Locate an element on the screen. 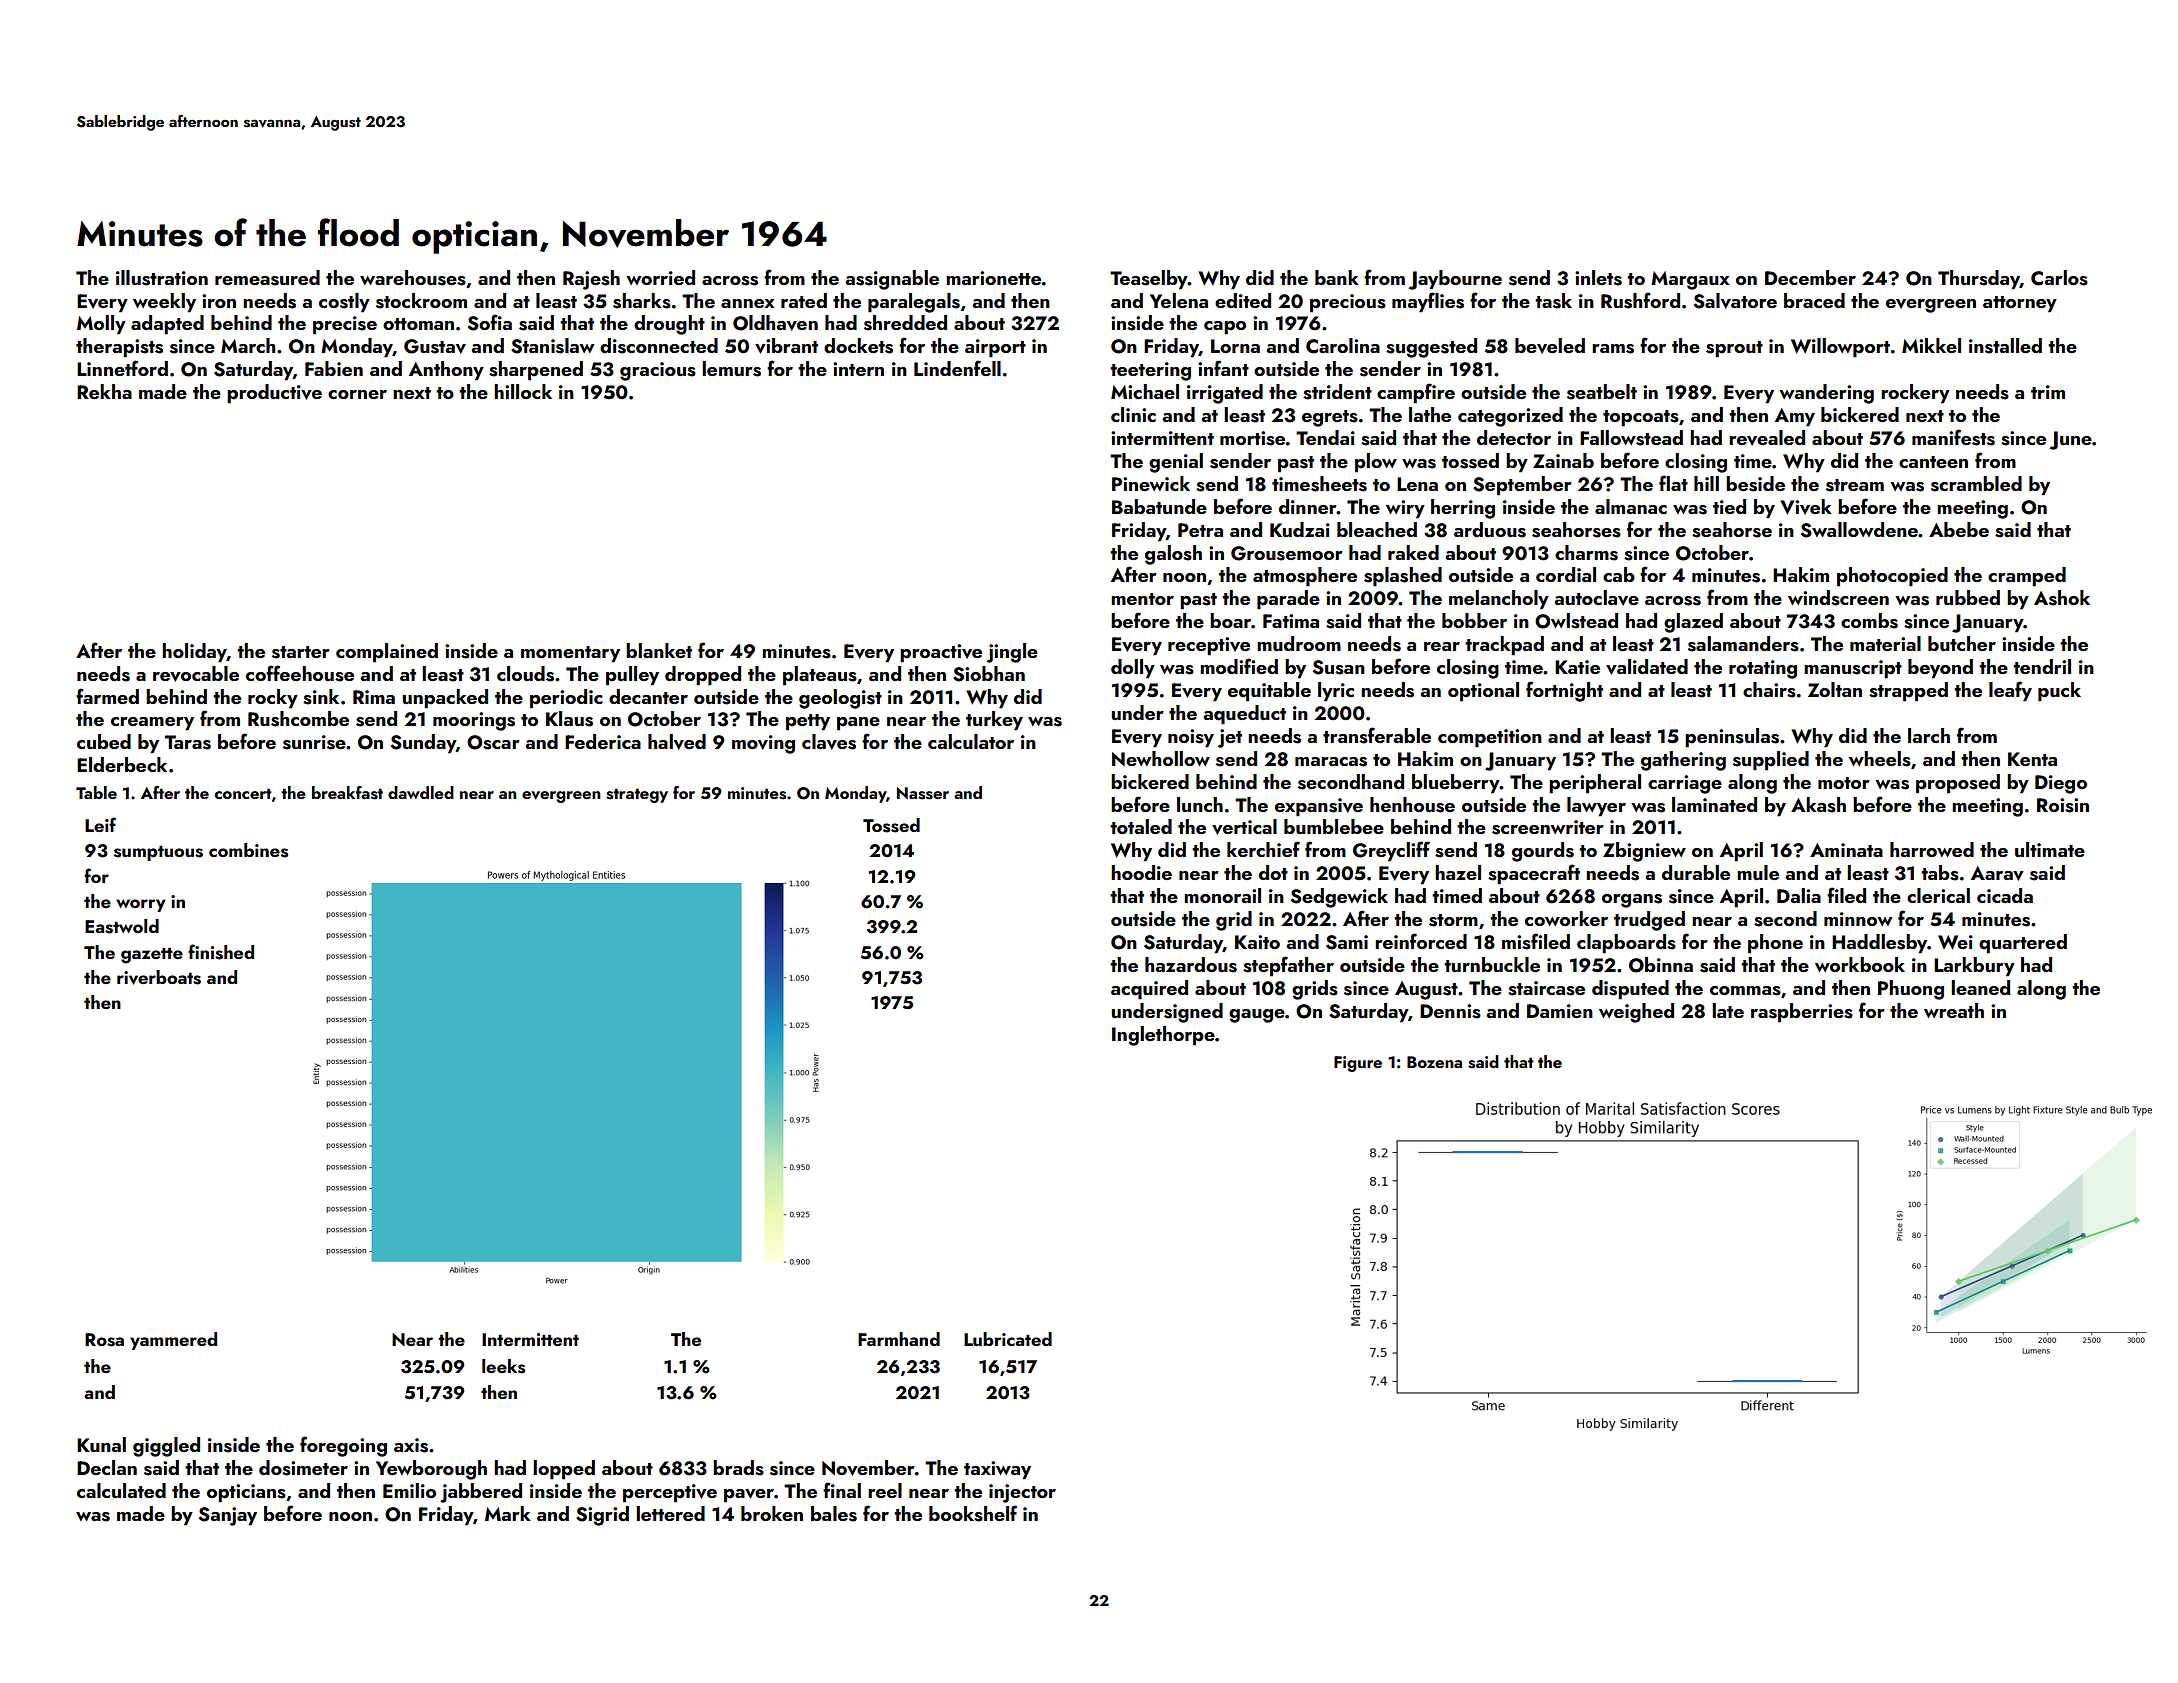 Image resolution: width=2178 pixels, height=1683 pixels. weighed is located at coordinates (1636, 1013).
